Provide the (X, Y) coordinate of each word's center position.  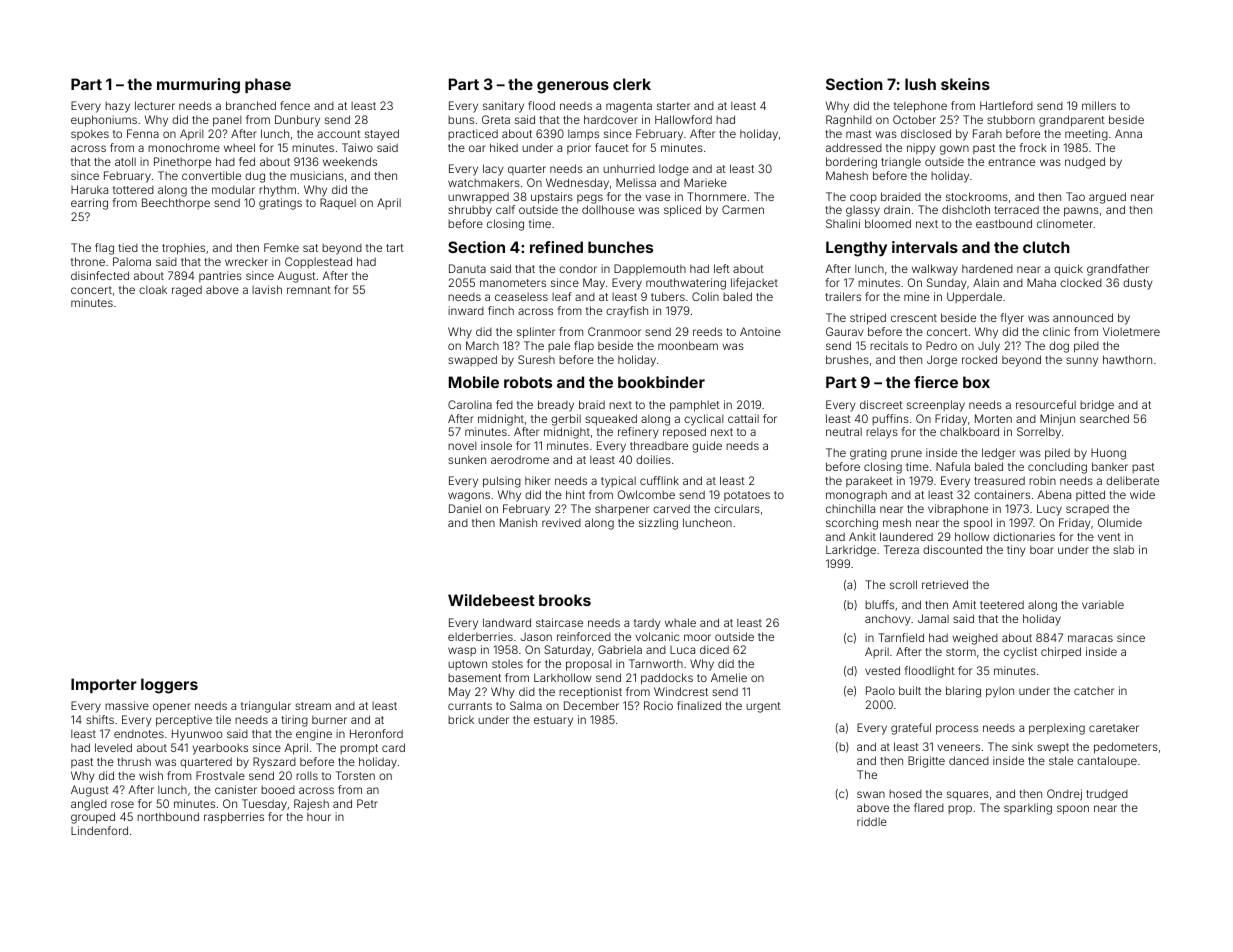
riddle (872, 821)
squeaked (611, 420)
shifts (100, 719)
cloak (153, 289)
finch (501, 310)
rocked (979, 359)
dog (1059, 347)
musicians (317, 175)
